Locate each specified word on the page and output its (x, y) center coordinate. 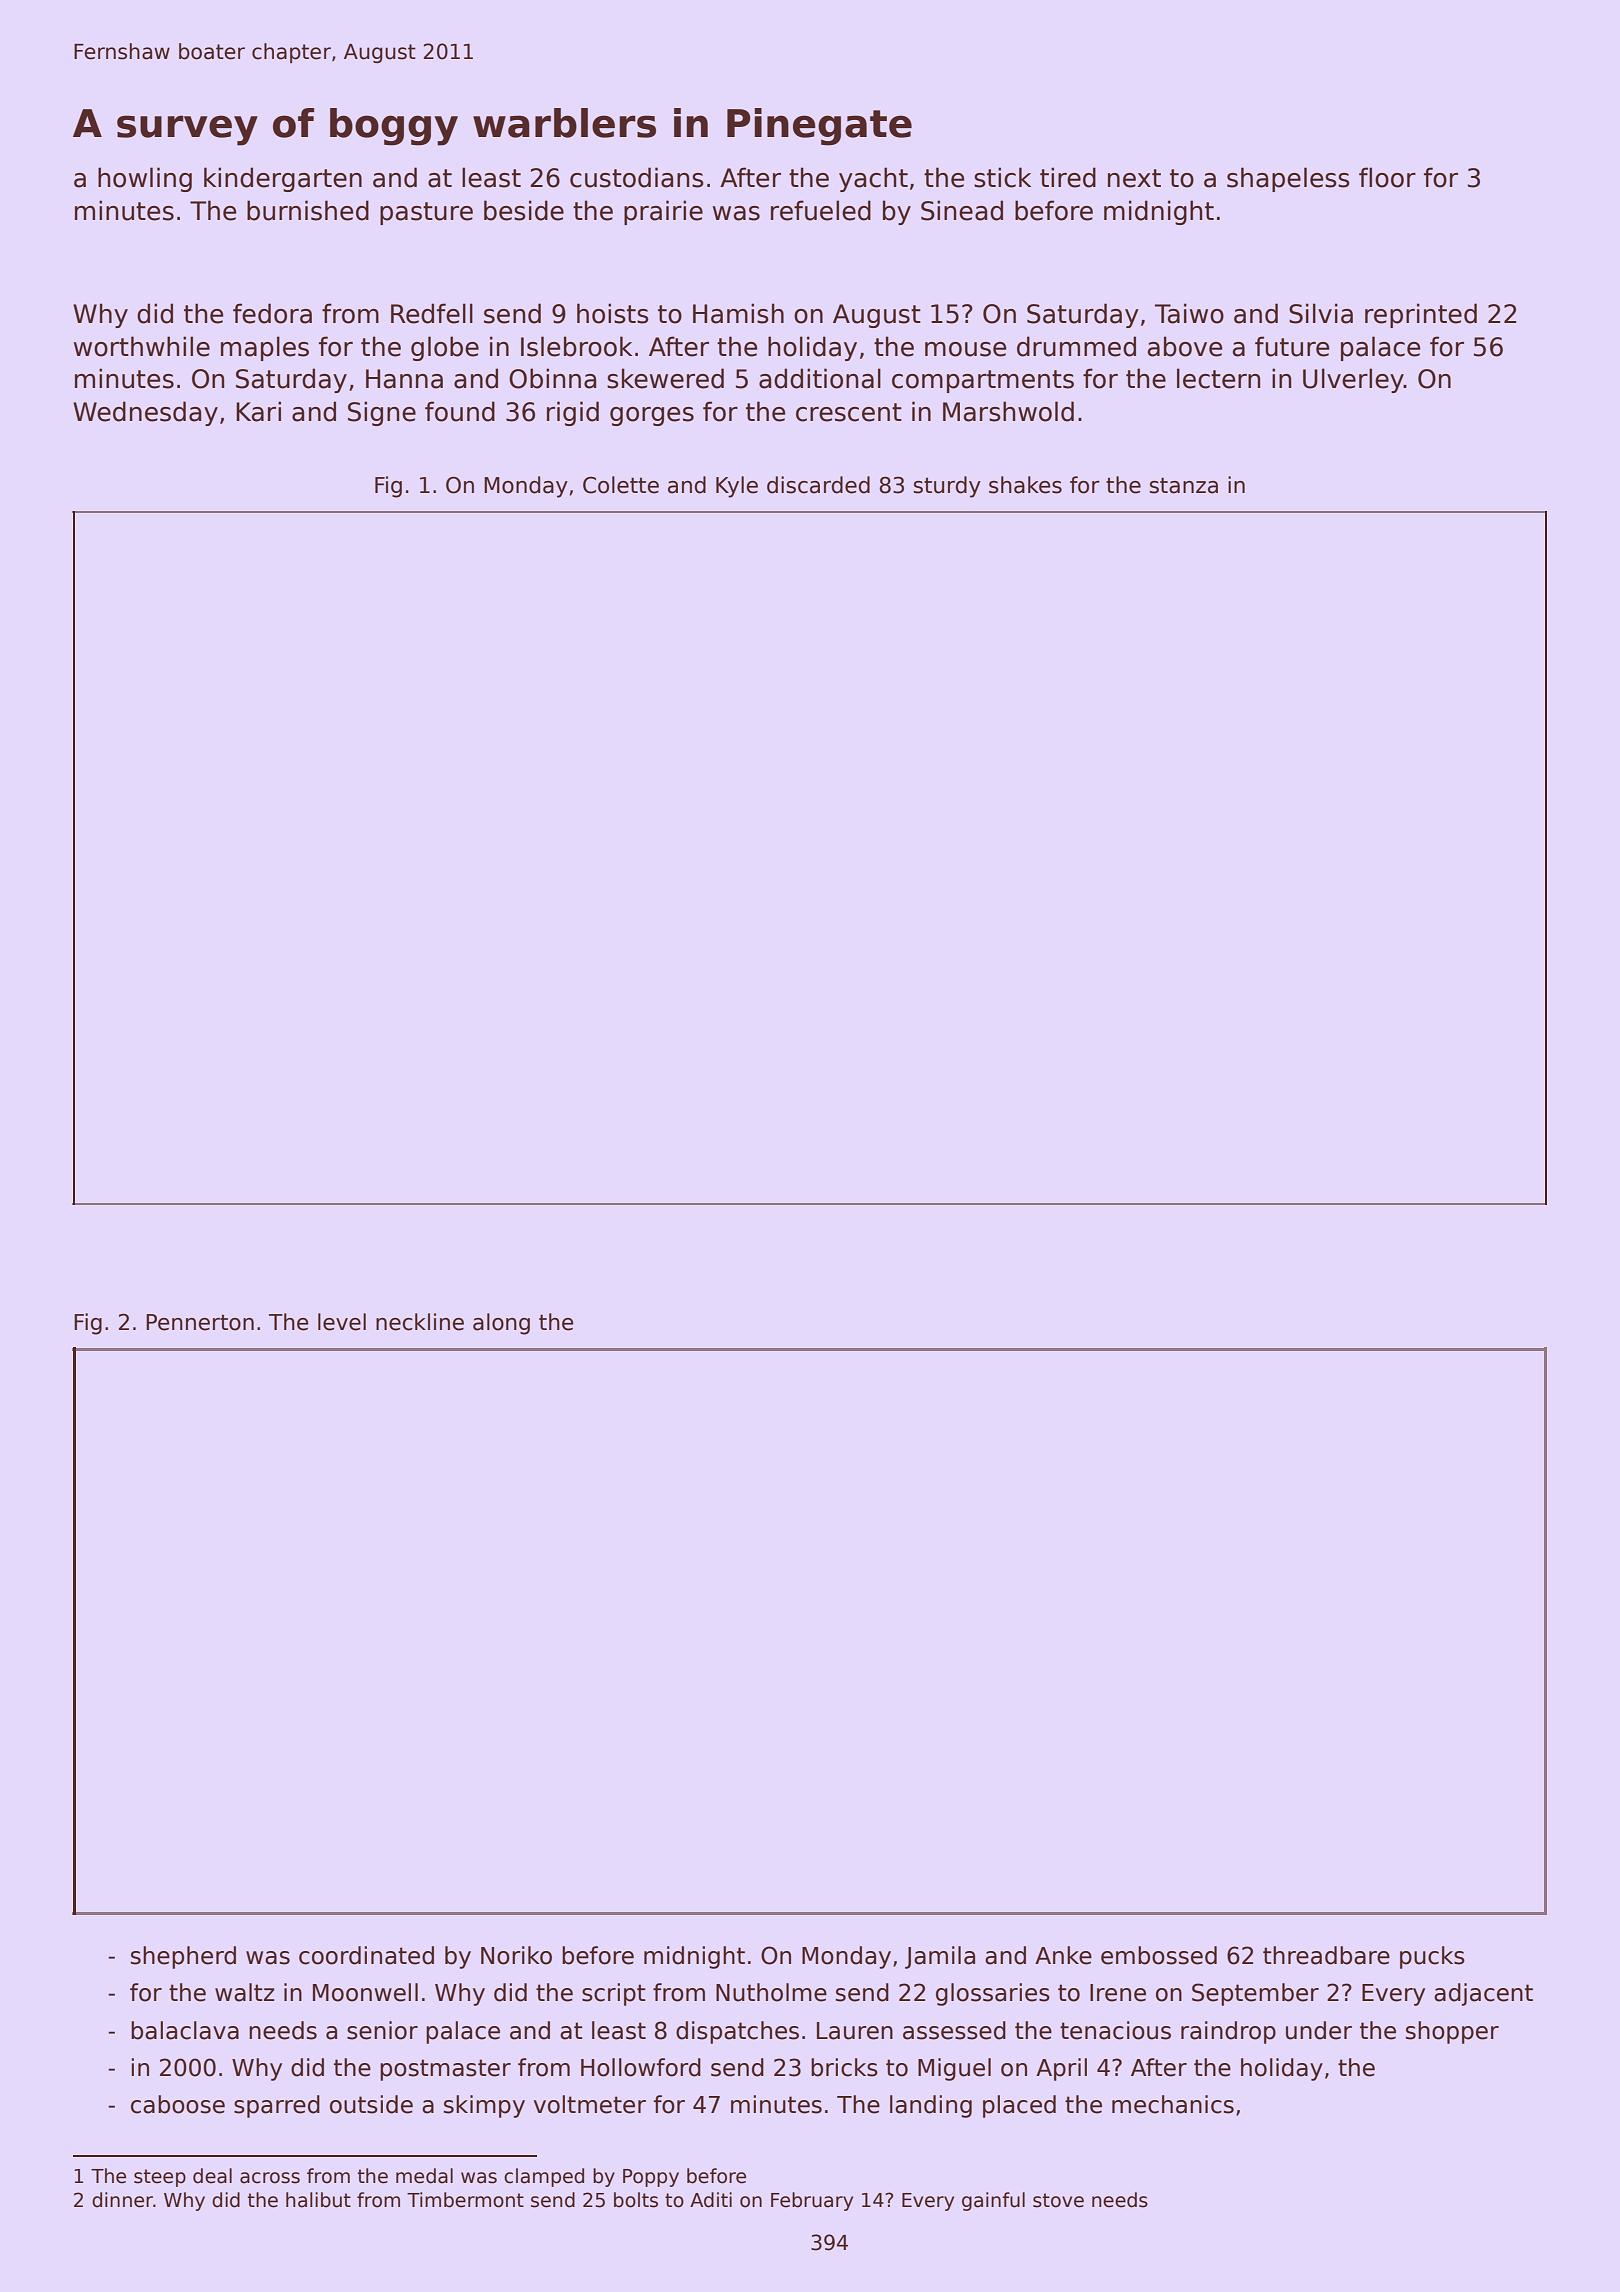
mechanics (1173, 2104)
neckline (420, 1322)
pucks (1432, 1957)
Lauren (855, 2031)
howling (145, 179)
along (501, 1324)
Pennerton (200, 1322)
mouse (965, 349)
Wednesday (145, 413)
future (1292, 346)
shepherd (183, 1957)
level (342, 1322)
